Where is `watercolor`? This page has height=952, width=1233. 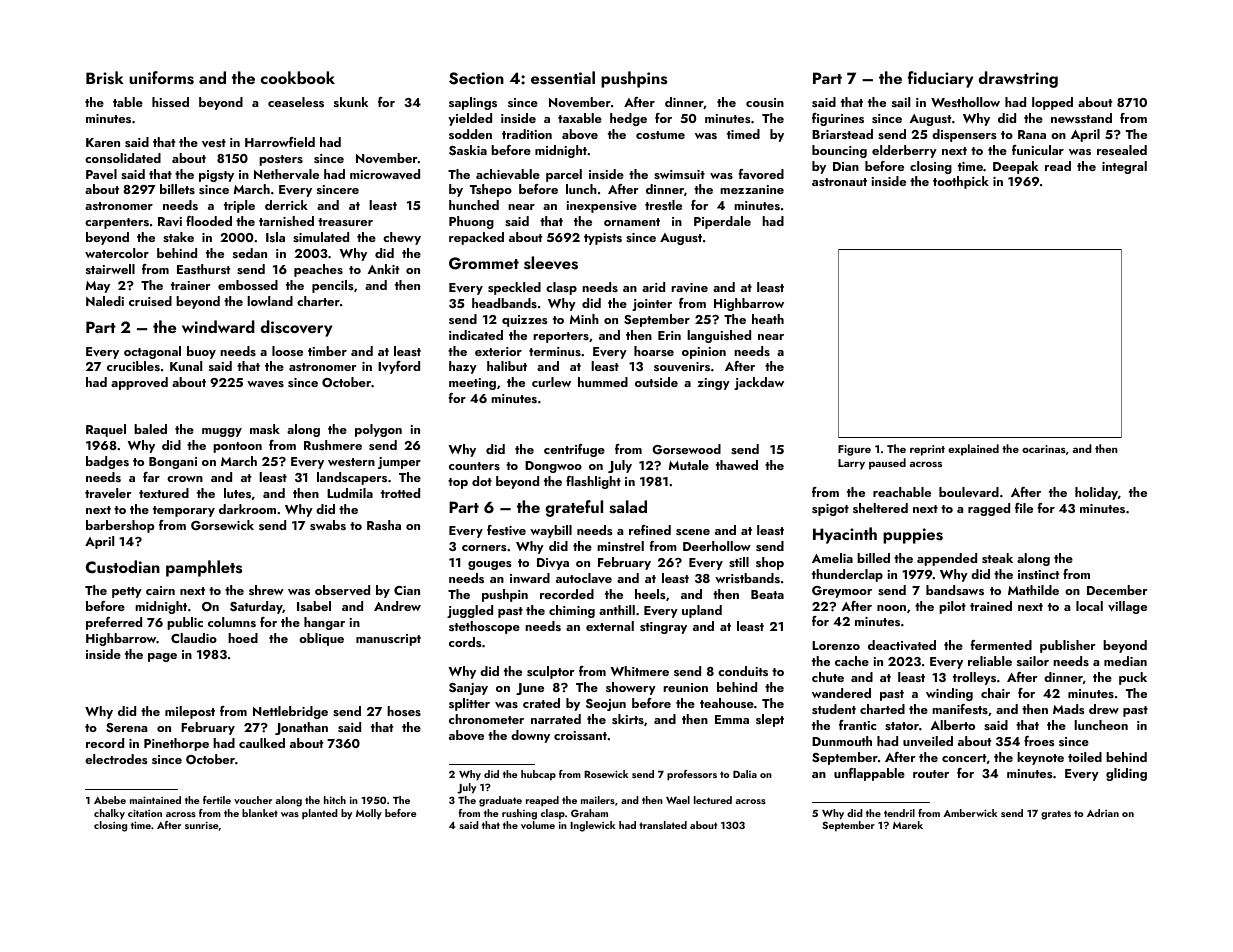
watercolor is located at coordinates (117, 253).
